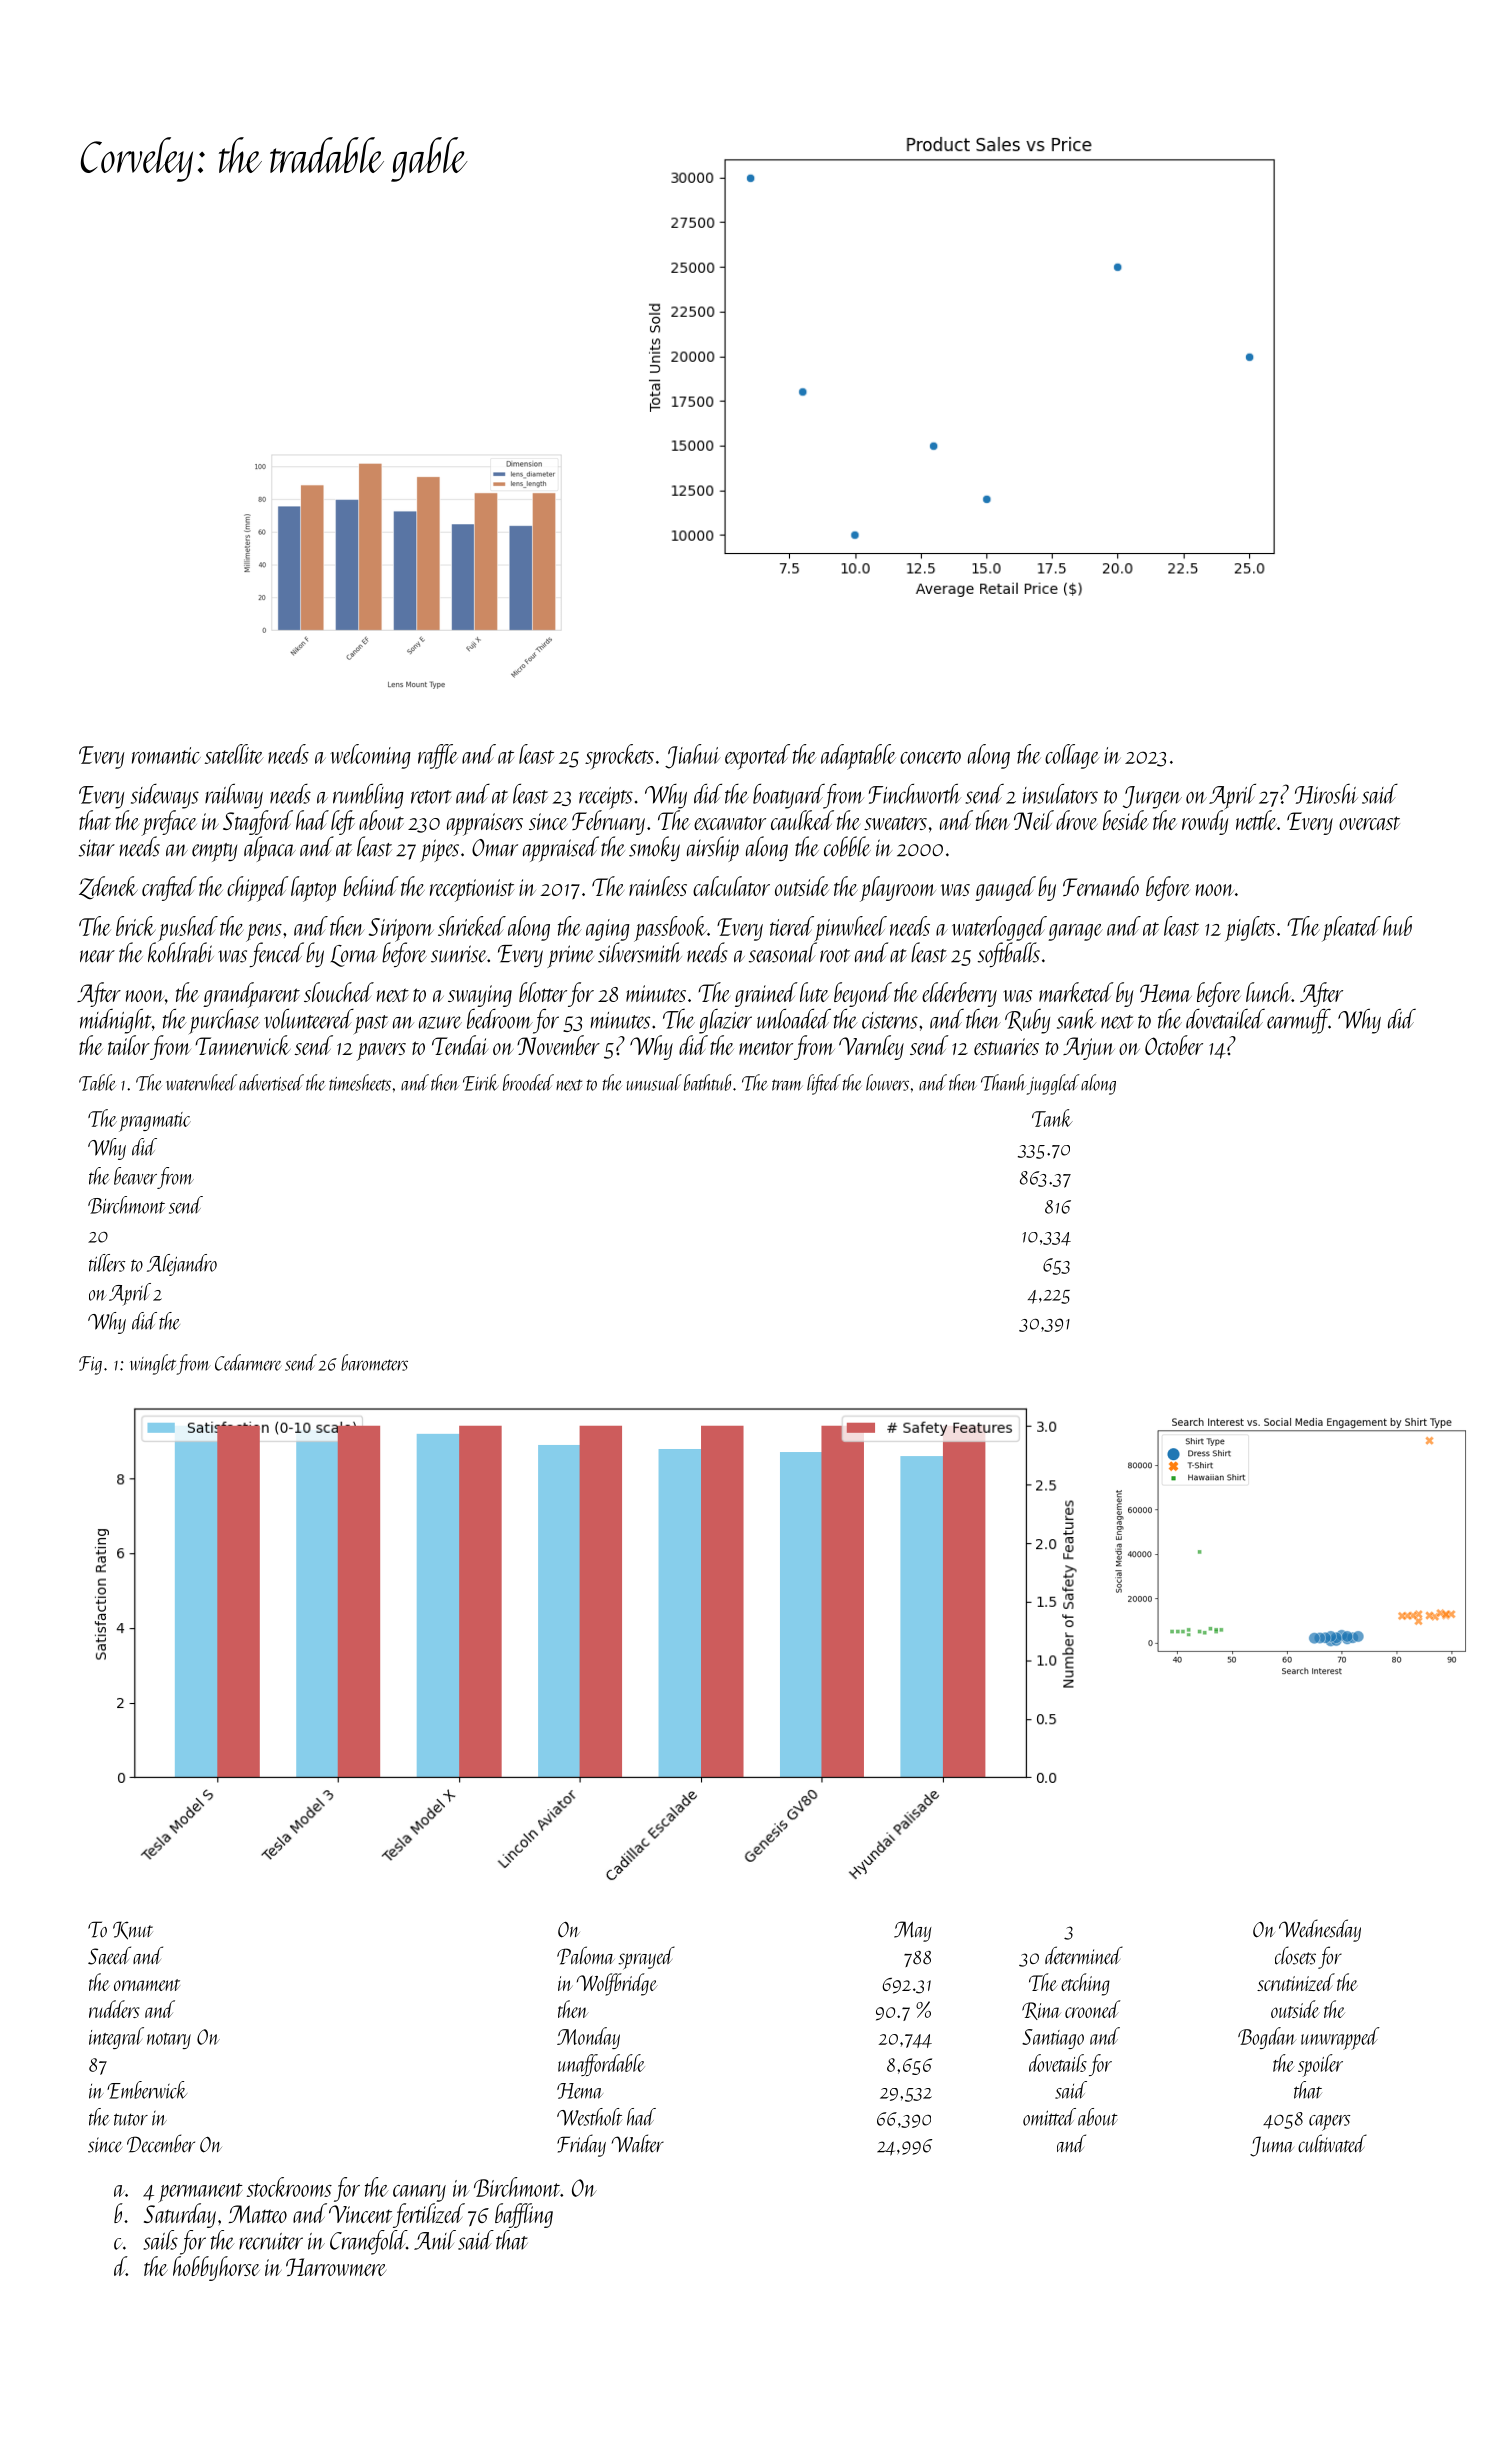 The height and width of the document is (2464, 1496). I want to click on rudders, so click(114, 2009).
